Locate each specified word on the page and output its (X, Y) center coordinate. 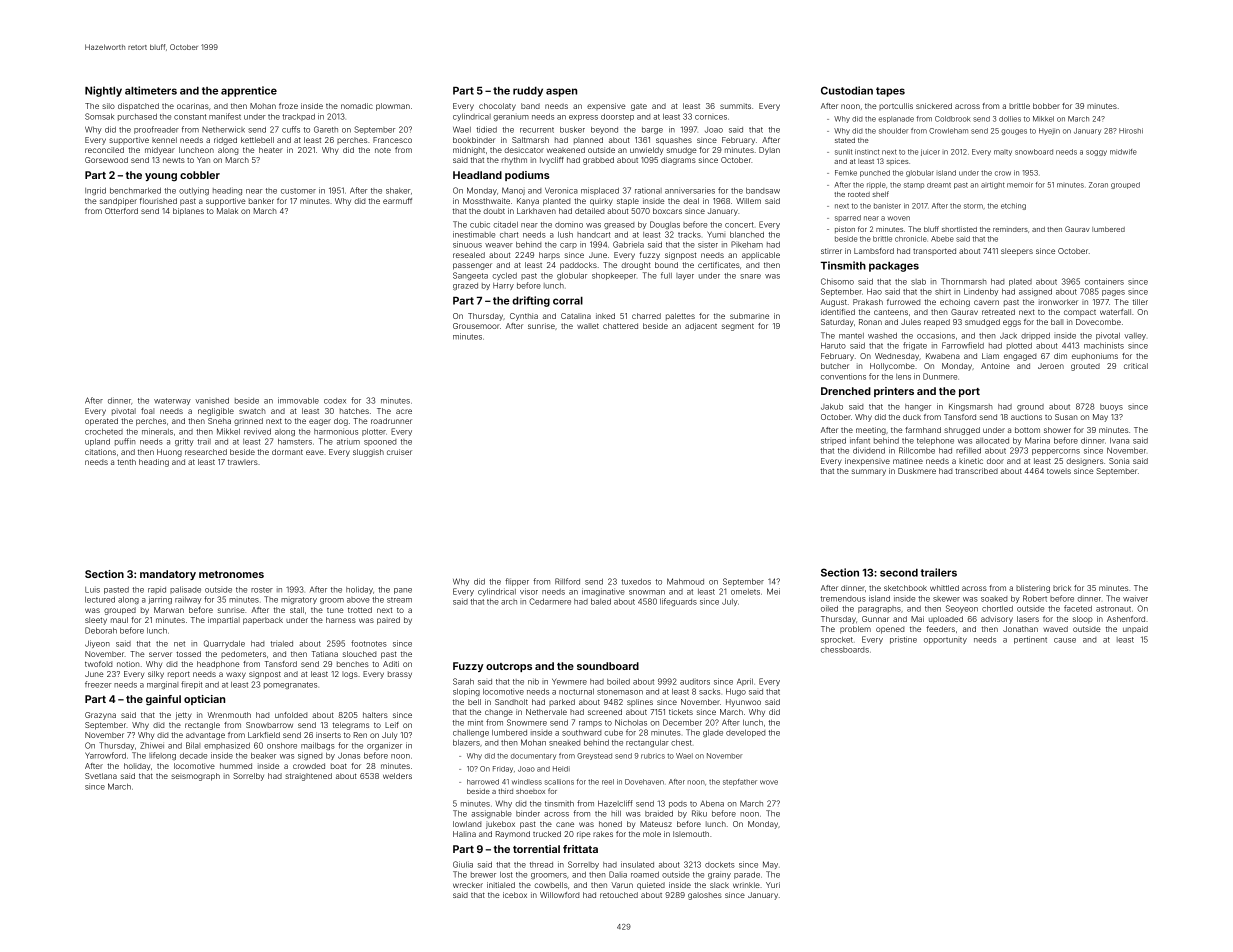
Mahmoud (685, 581)
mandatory (168, 575)
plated (1020, 282)
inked (605, 316)
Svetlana (101, 776)
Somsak (99, 116)
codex (335, 401)
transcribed (976, 471)
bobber (1046, 106)
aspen (561, 92)
